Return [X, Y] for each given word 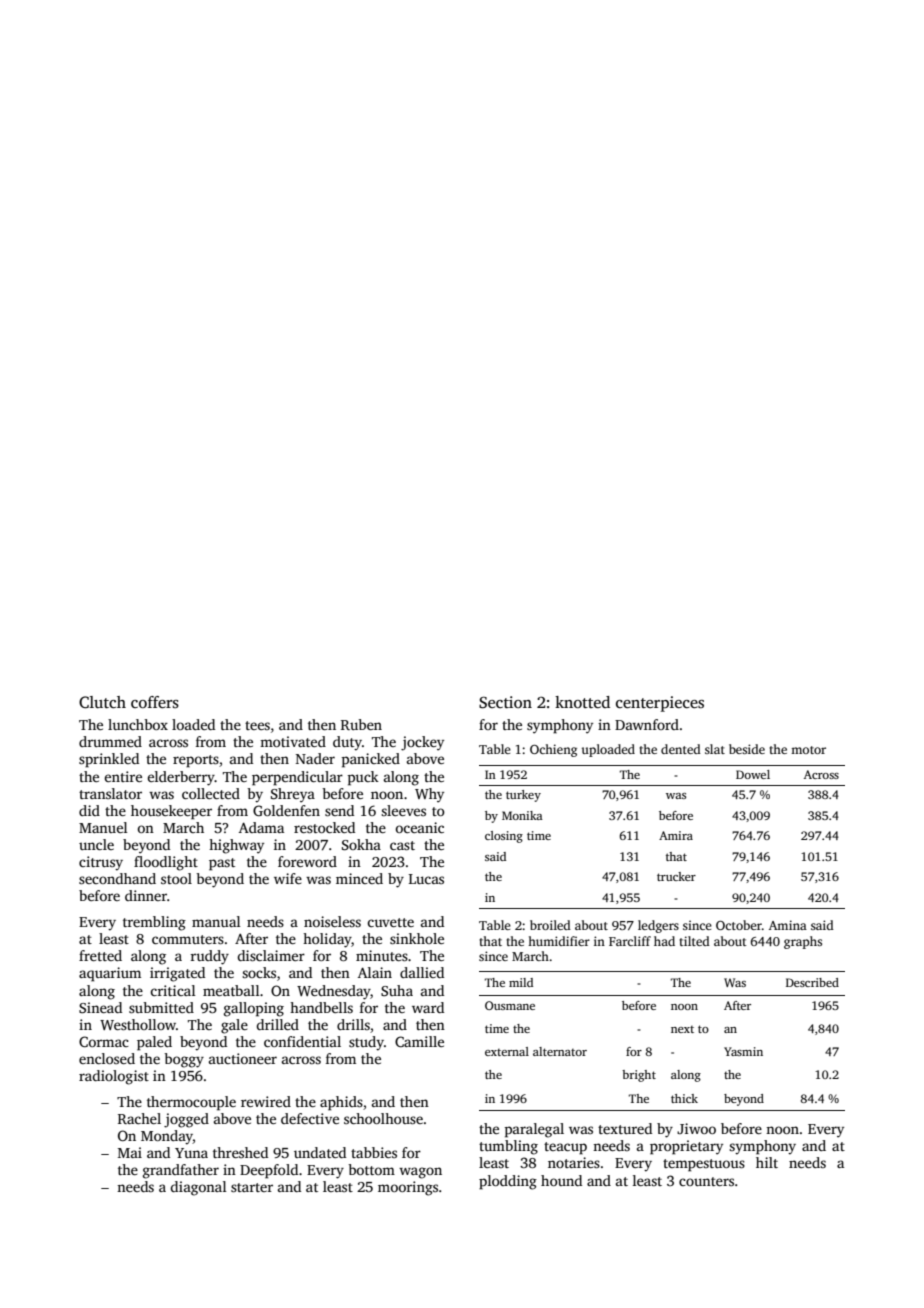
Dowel [753, 774]
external [507, 1051]
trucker [676, 876]
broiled [550, 925]
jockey [422, 743]
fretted [100, 955]
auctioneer [243, 1058]
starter [252, 1187]
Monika [522, 815]
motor [808, 750]
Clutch [102, 702]
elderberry [181, 778]
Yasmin [743, 1051]
